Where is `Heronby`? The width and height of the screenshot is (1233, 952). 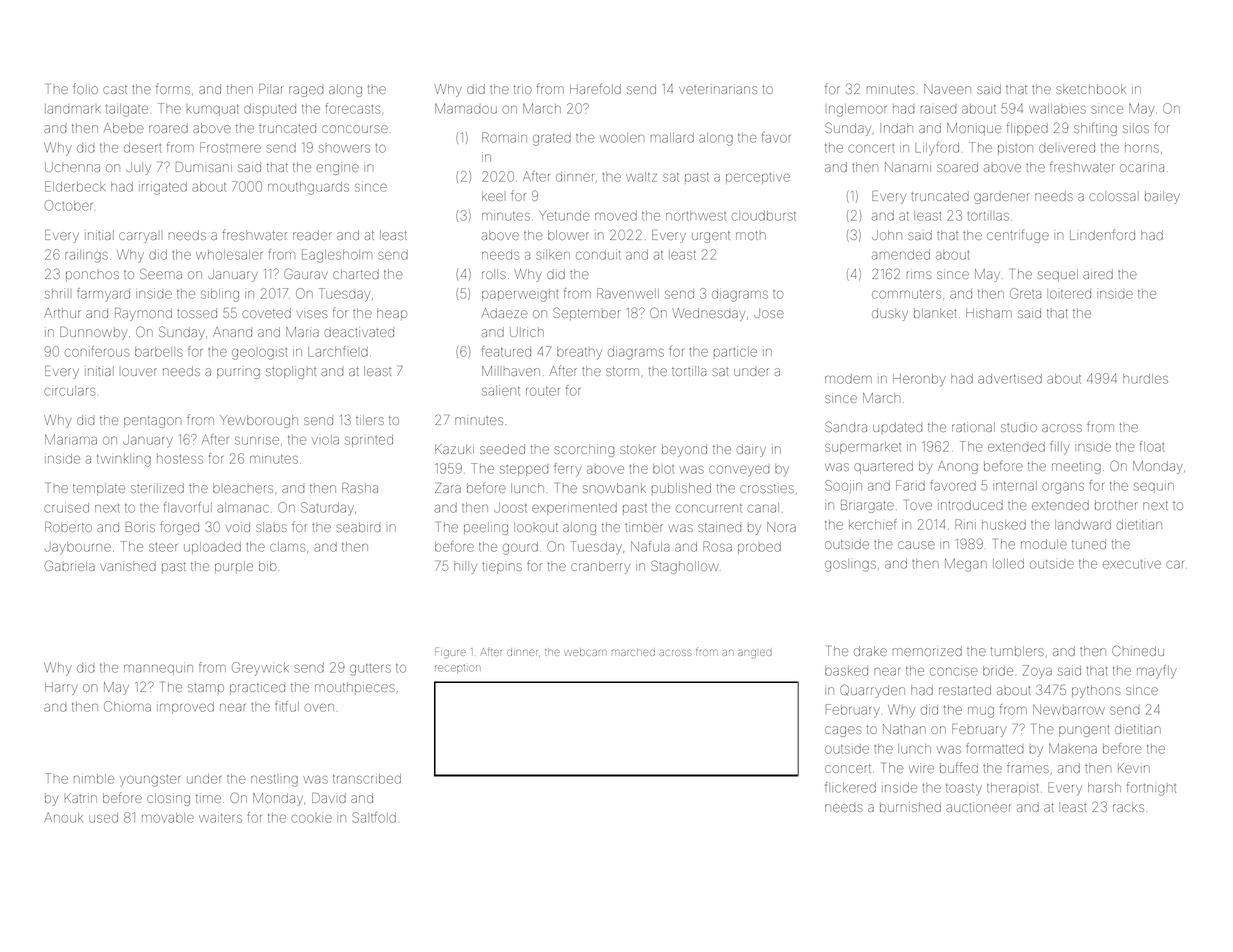
Heronby is located at coordinates (919, 380).
